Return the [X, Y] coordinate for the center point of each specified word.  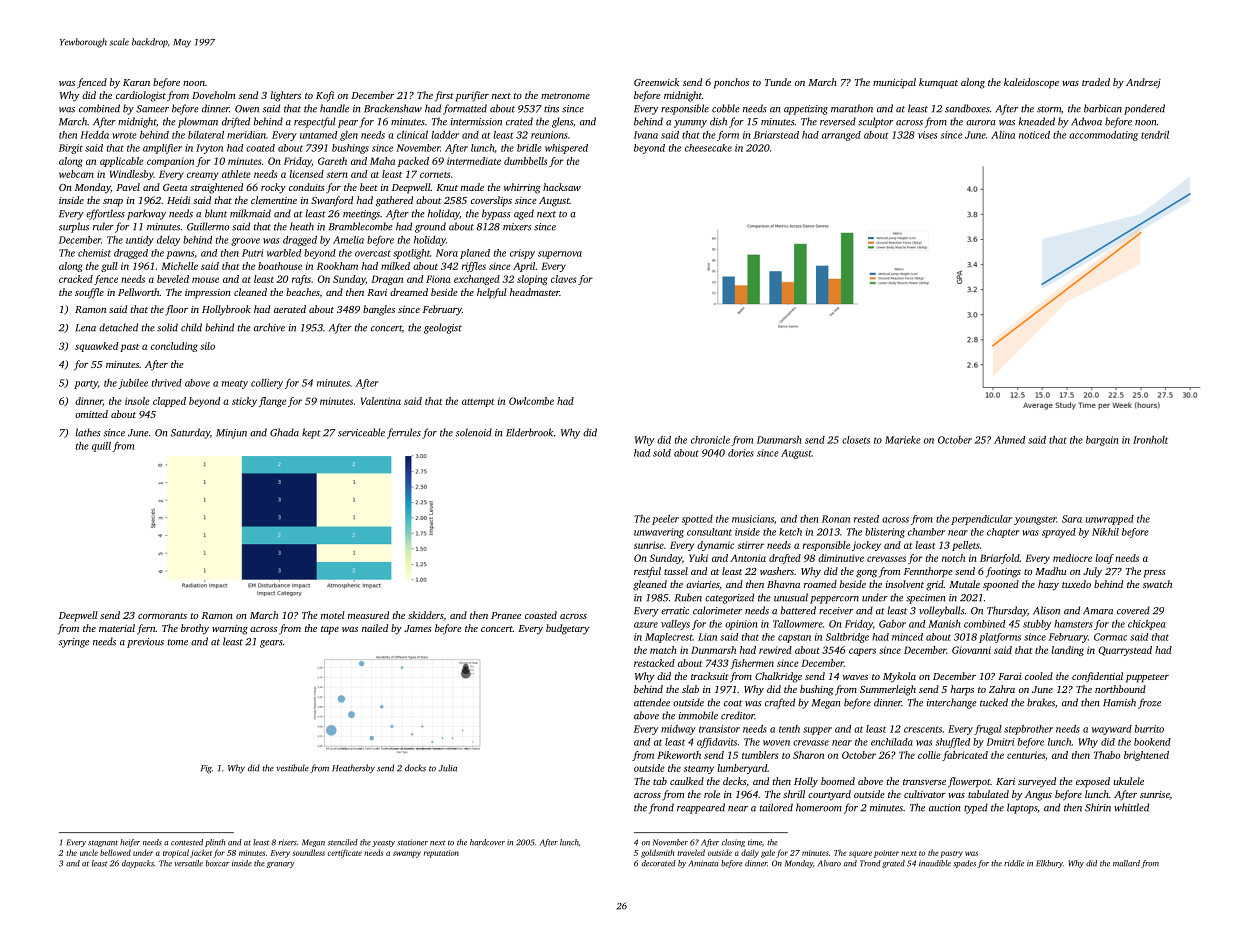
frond [661, 808]
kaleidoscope [1031, 83]
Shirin [1098, 807]
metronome [565, 96]
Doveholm [213, 95]
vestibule [293, 768]
